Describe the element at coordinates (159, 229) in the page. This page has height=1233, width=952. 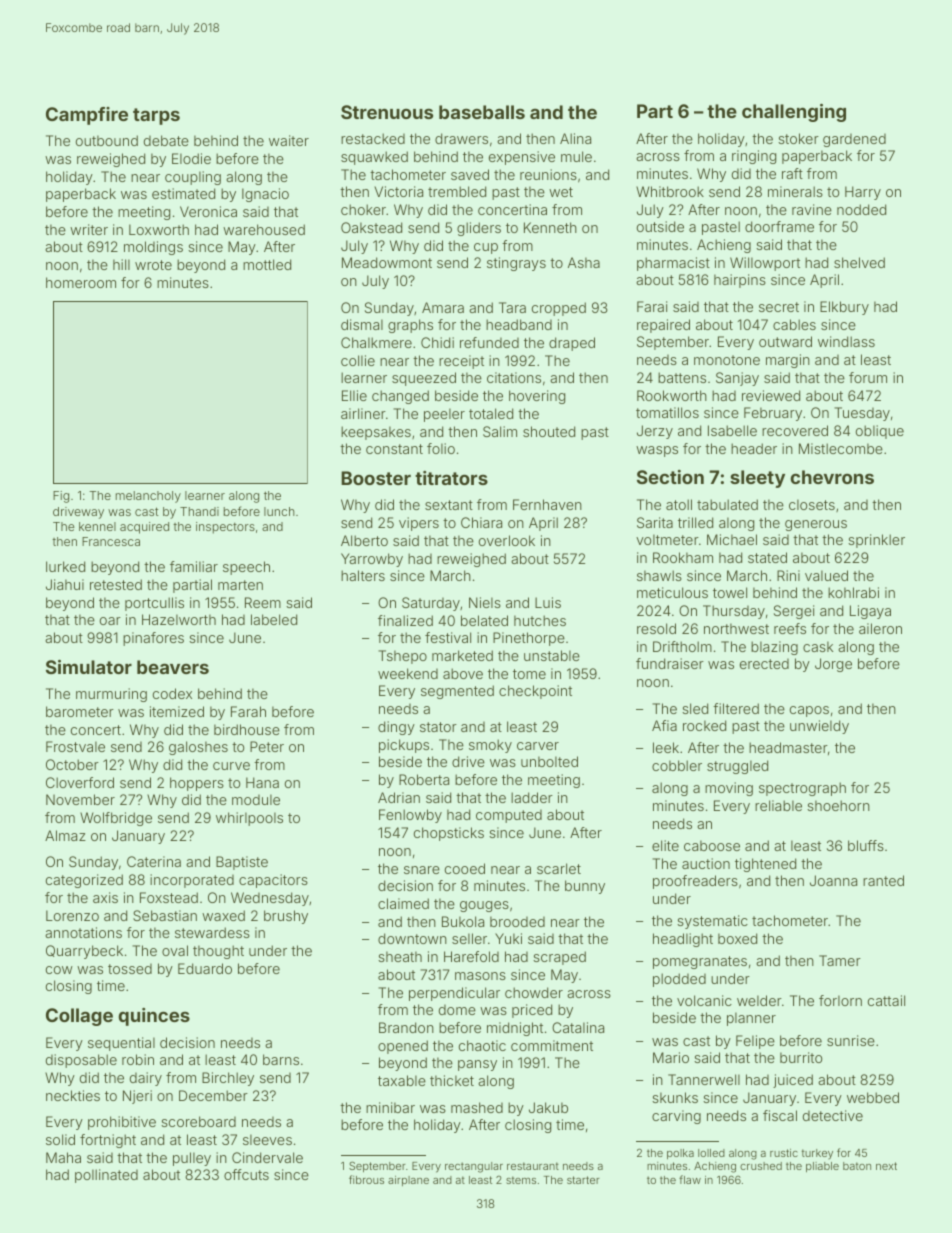
I see `Loxworth` at that location.
